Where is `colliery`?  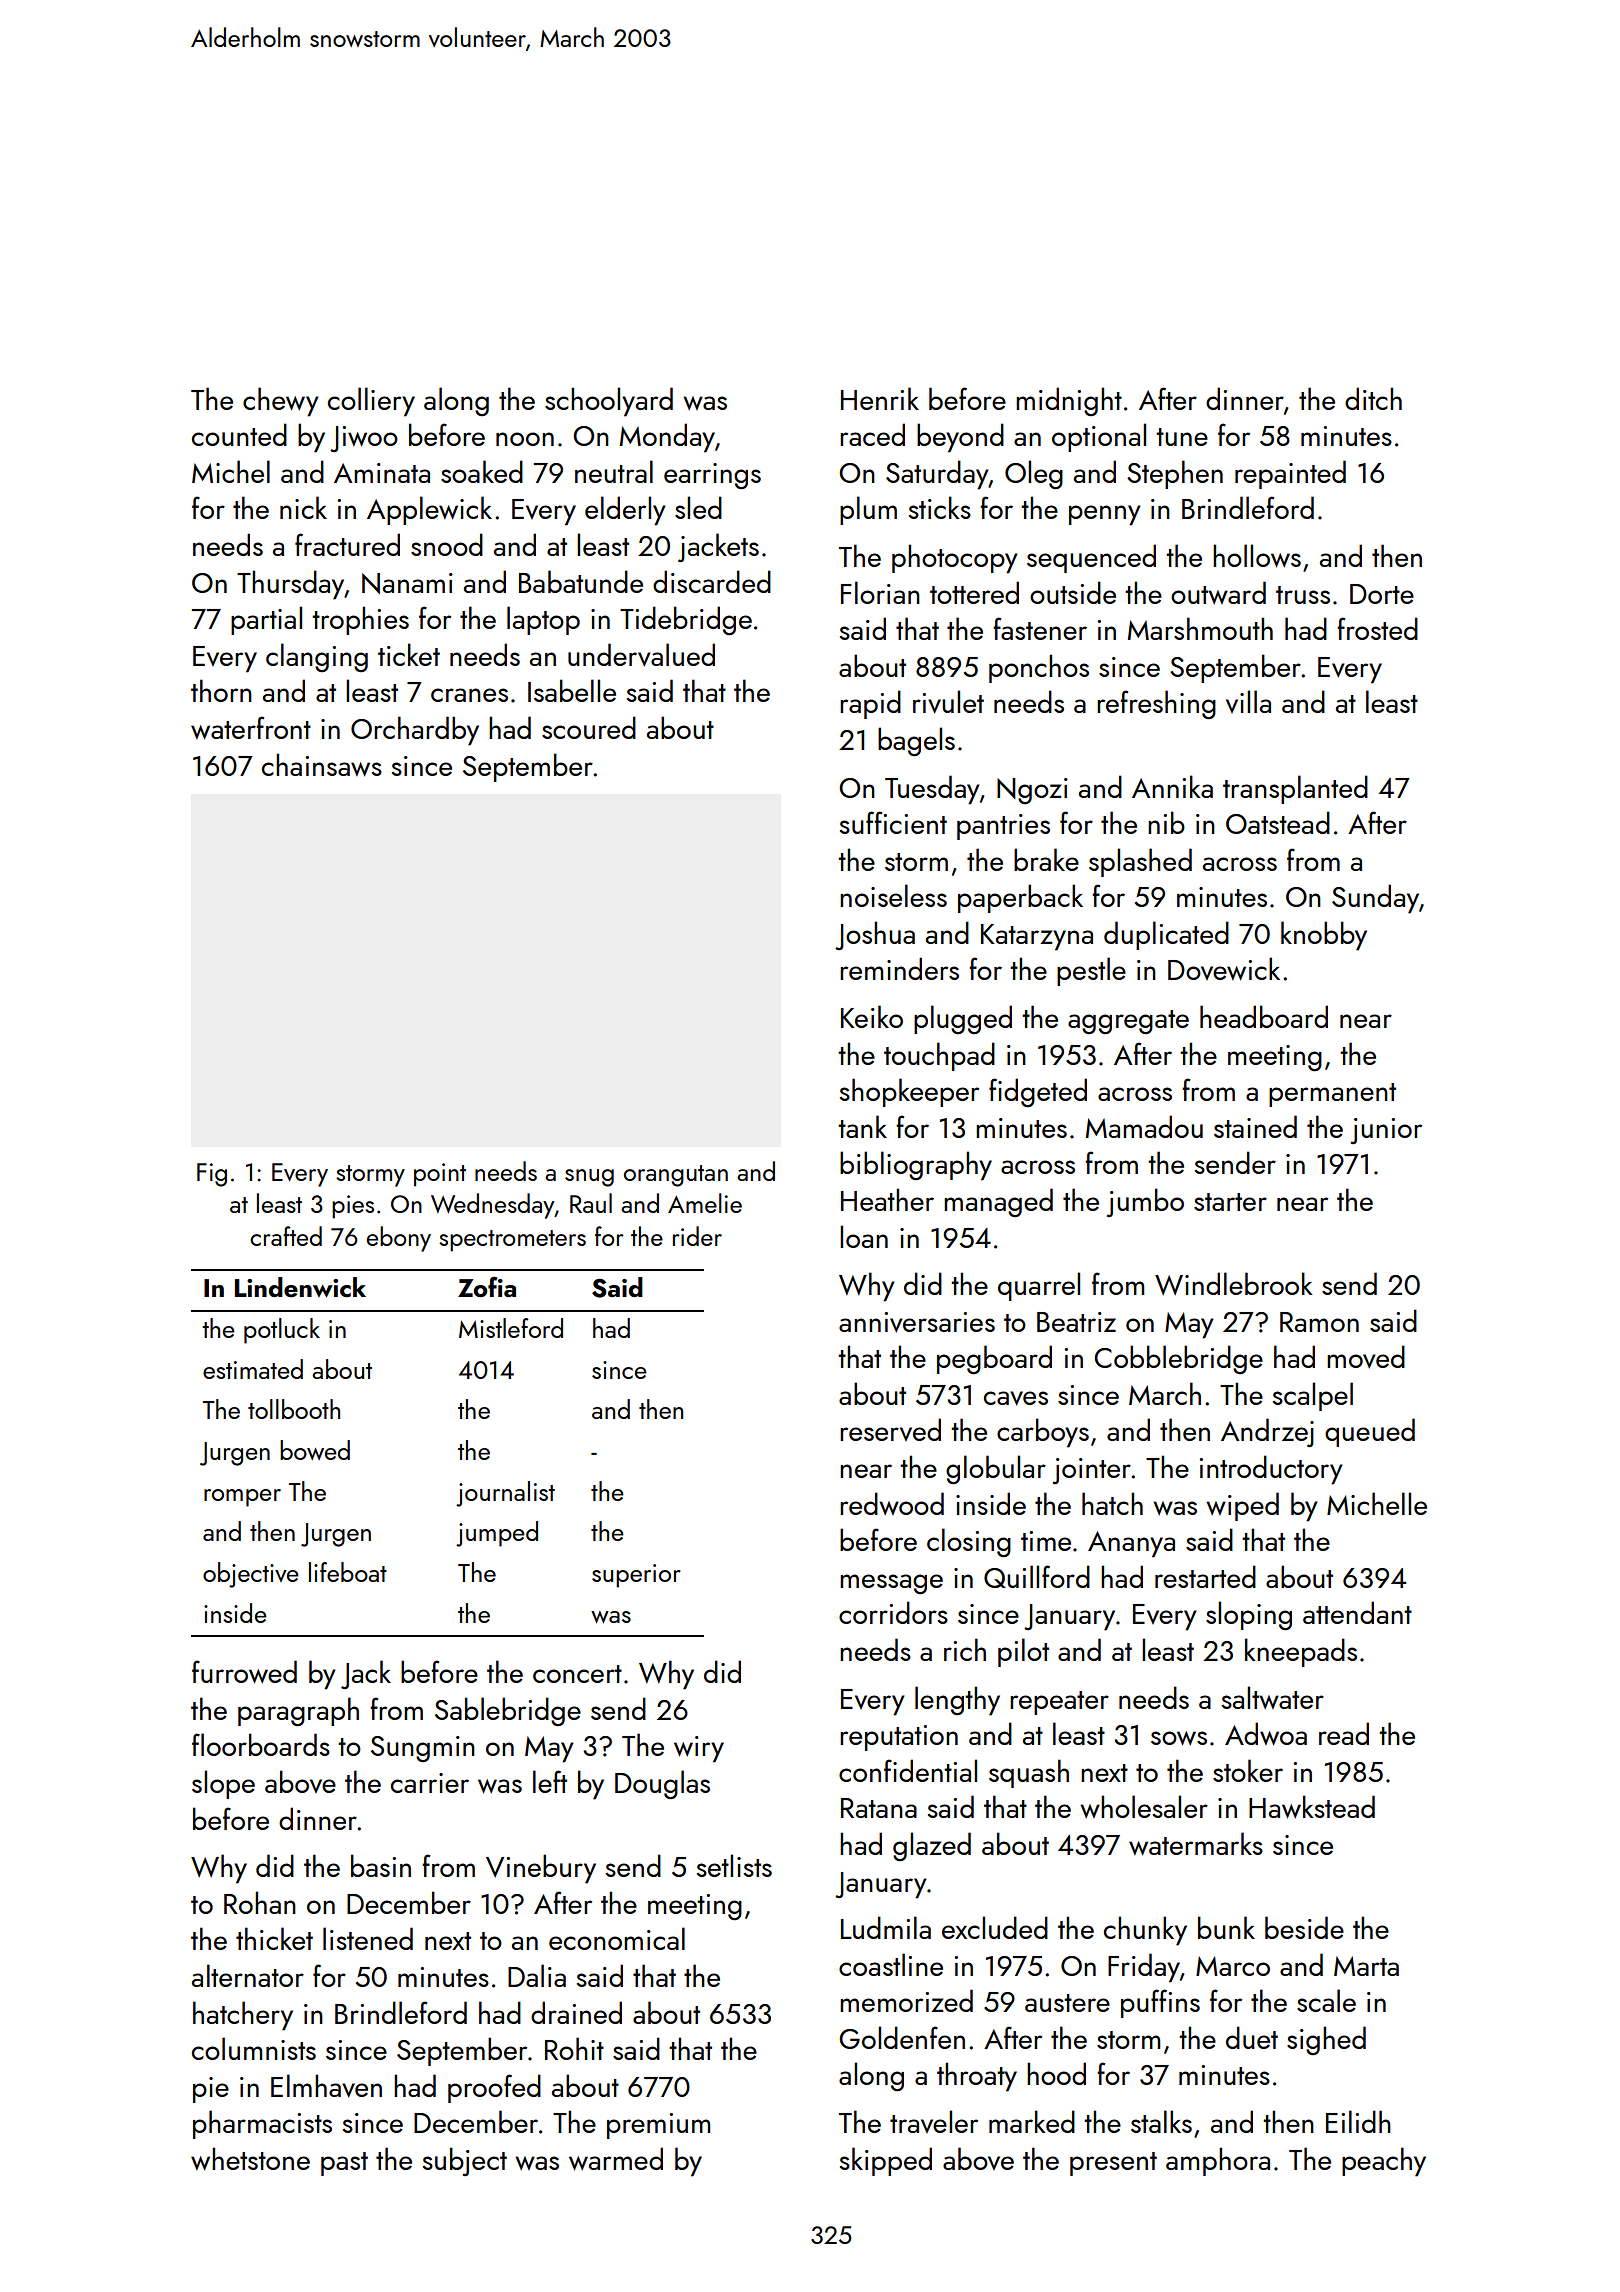 colliery is located at coordinates (371, 402).
